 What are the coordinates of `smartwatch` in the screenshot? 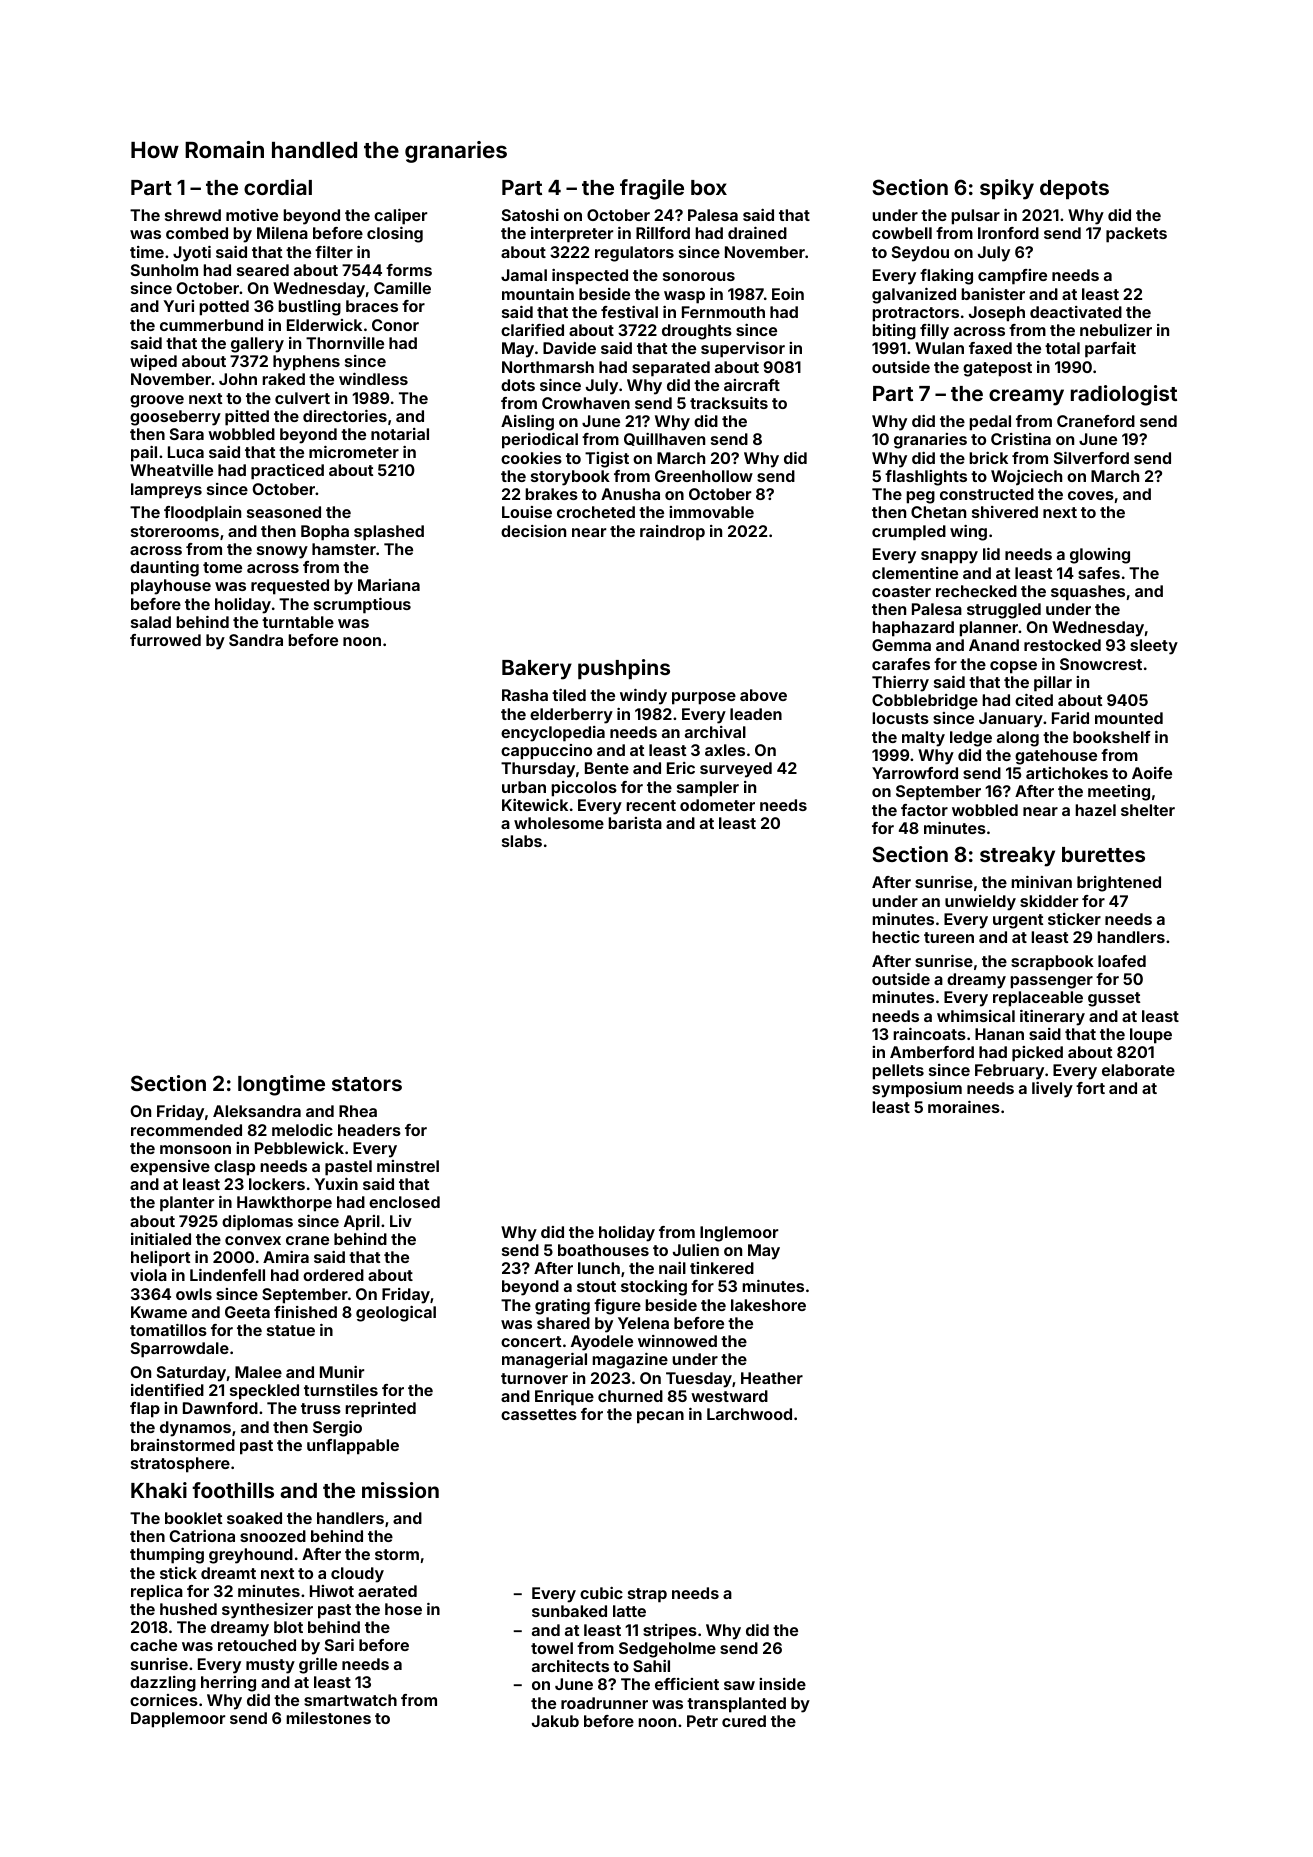 It's located at (350, 1700).
